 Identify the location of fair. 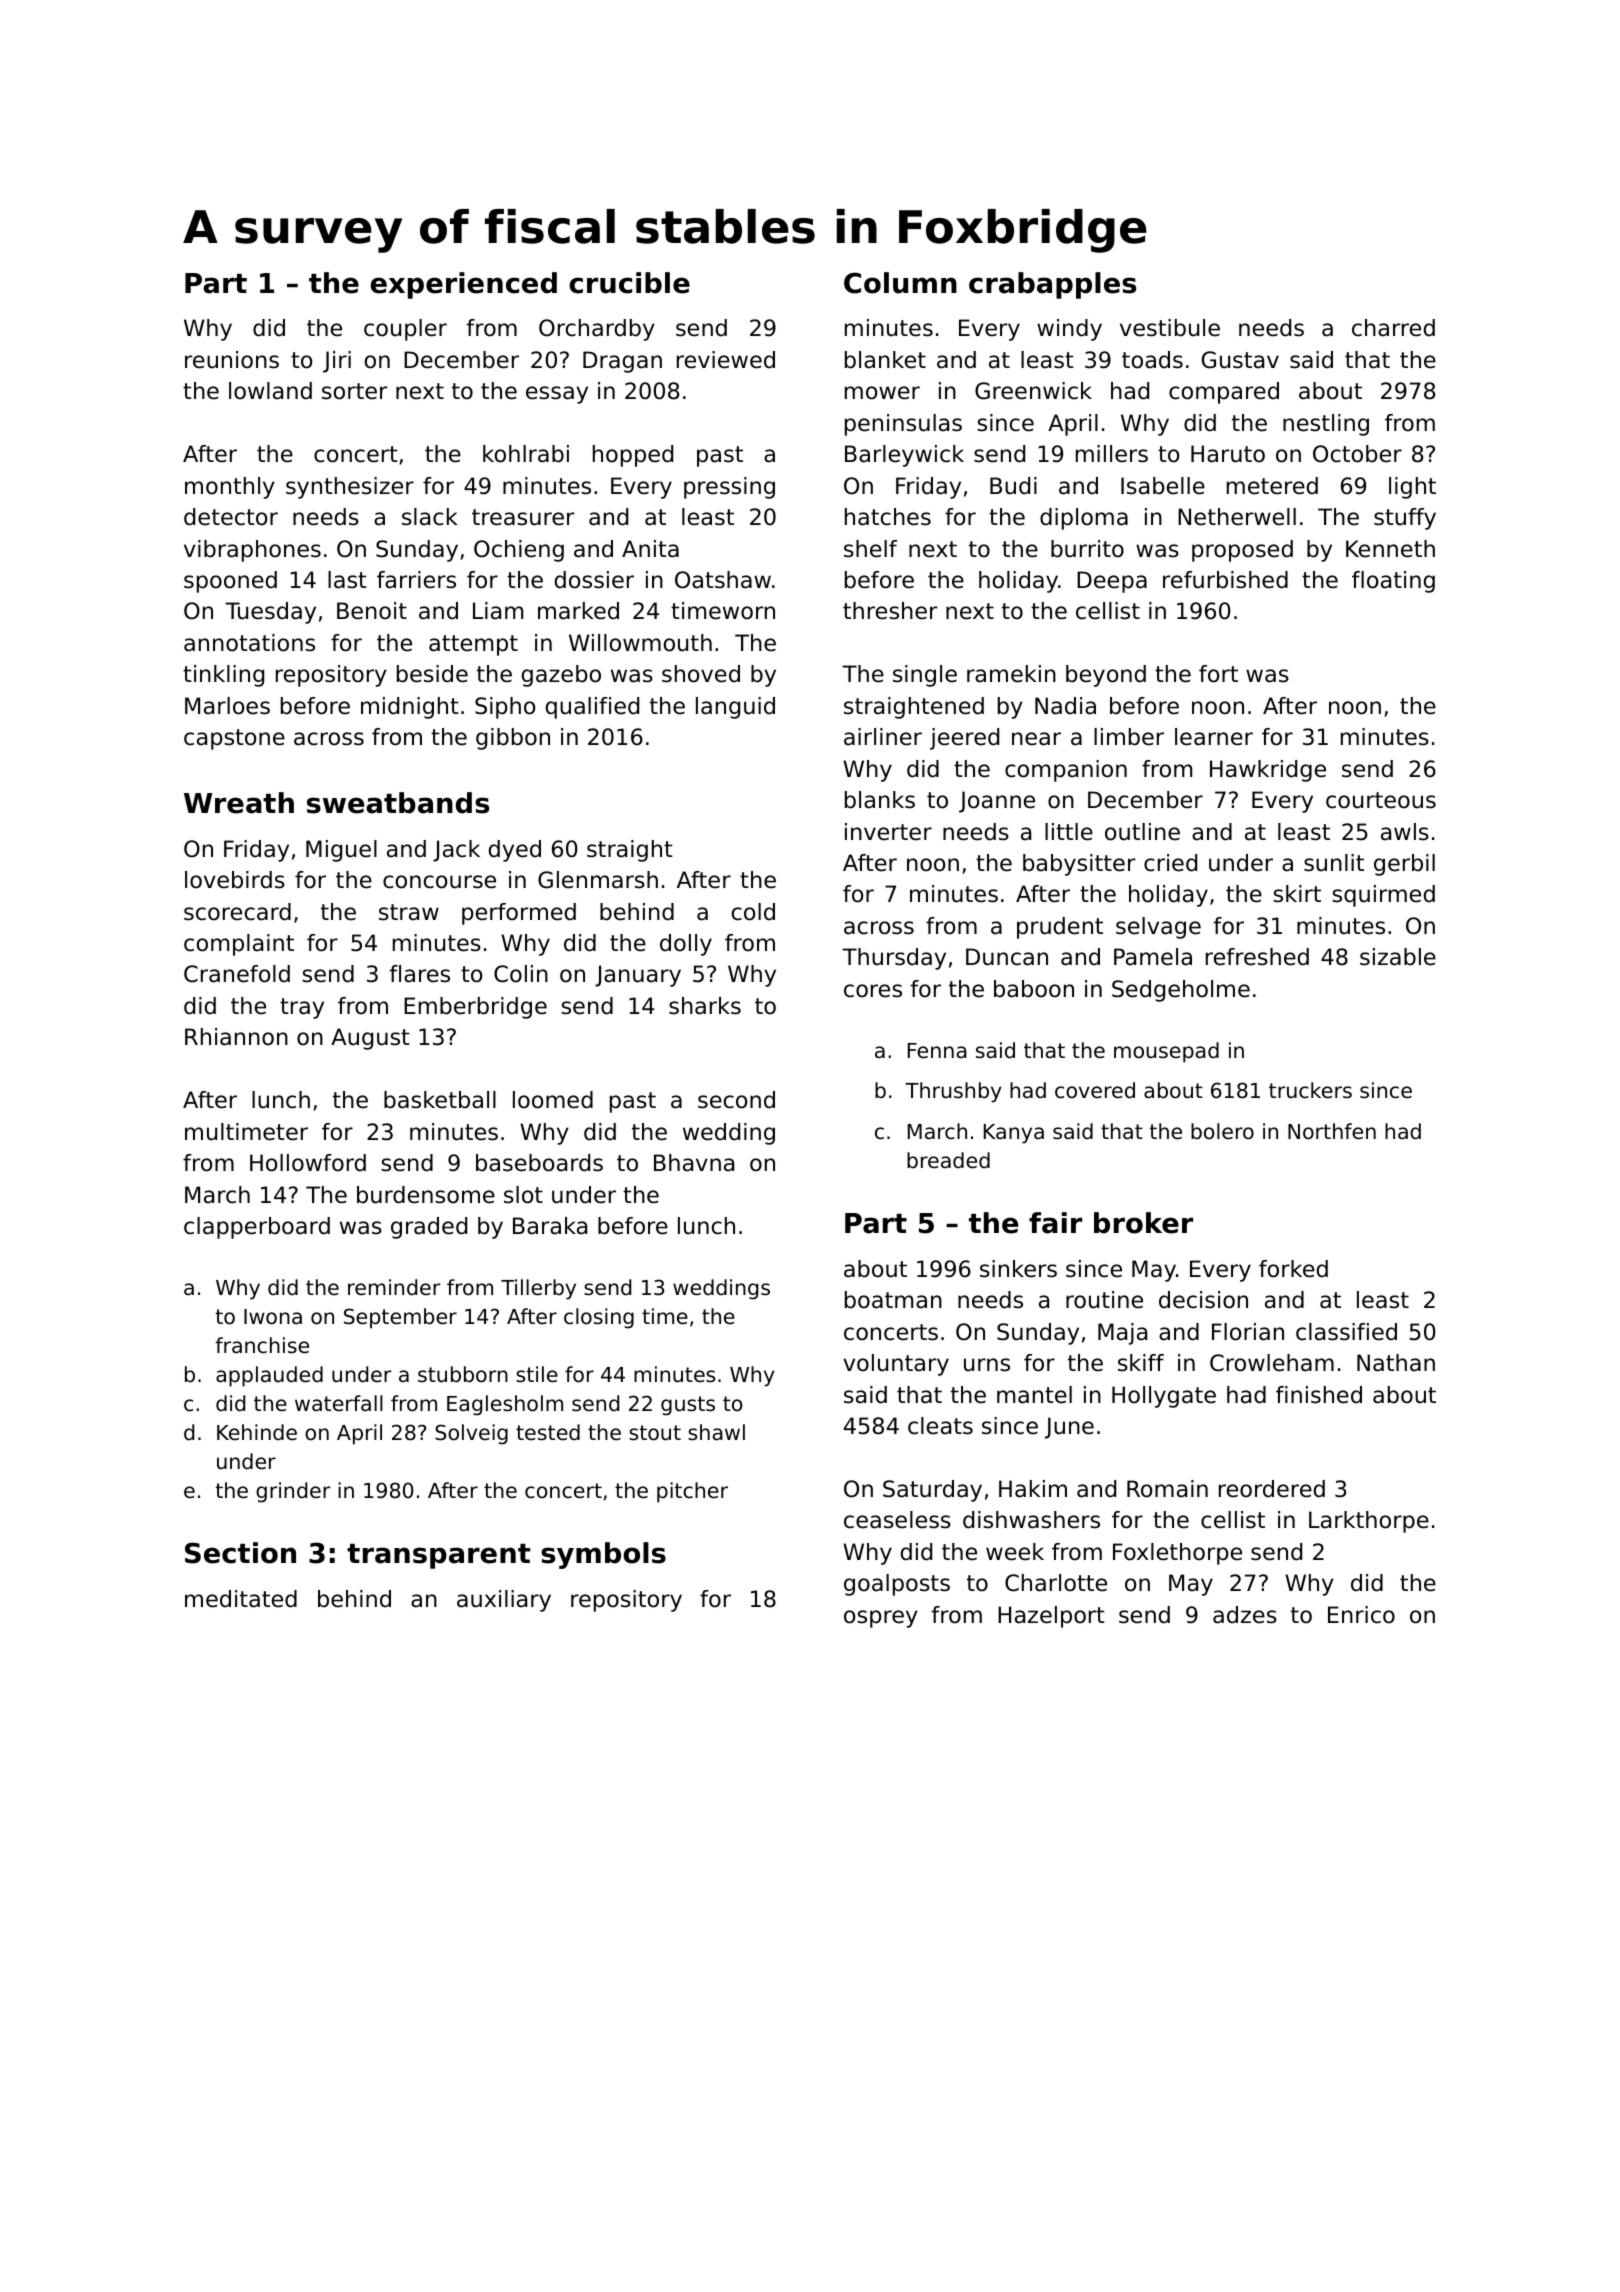
(1055, 1223).
